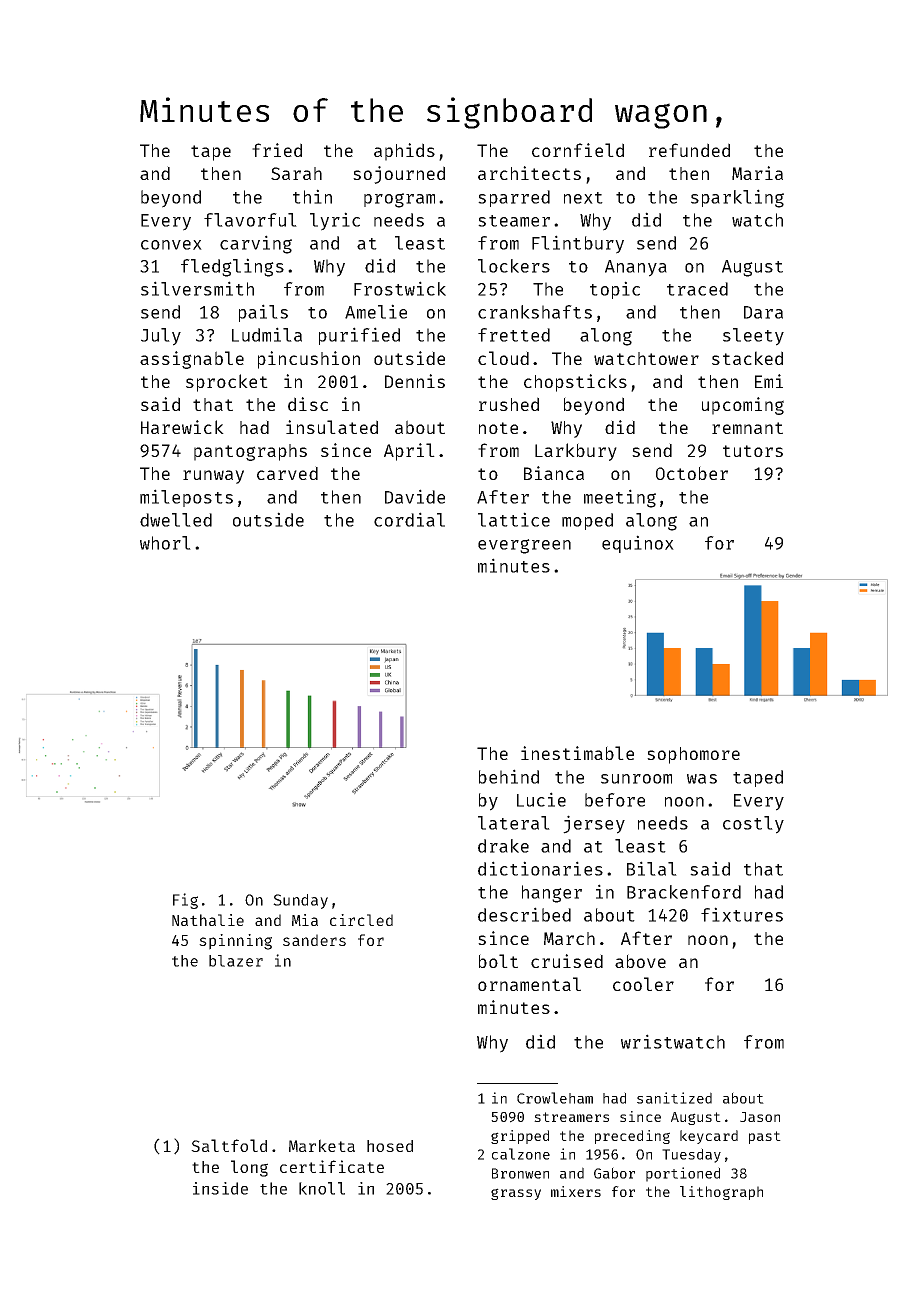 This screenshot has height=1314, width=924. Describe the element at coordinates (498, 961) in the screenshot. I see `bolt` at that location.
